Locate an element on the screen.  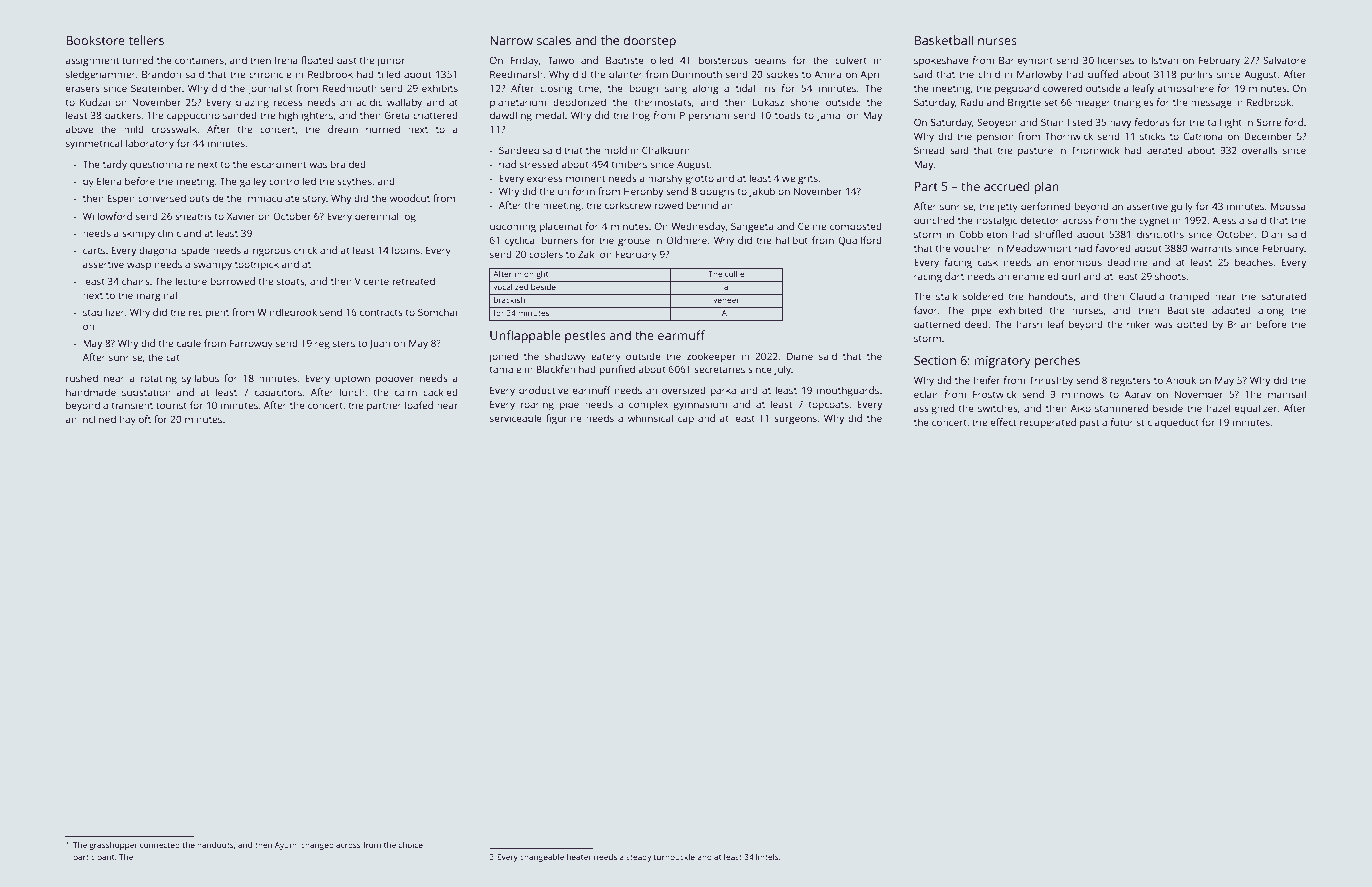
gully is located at coordinates (1182, 207).
